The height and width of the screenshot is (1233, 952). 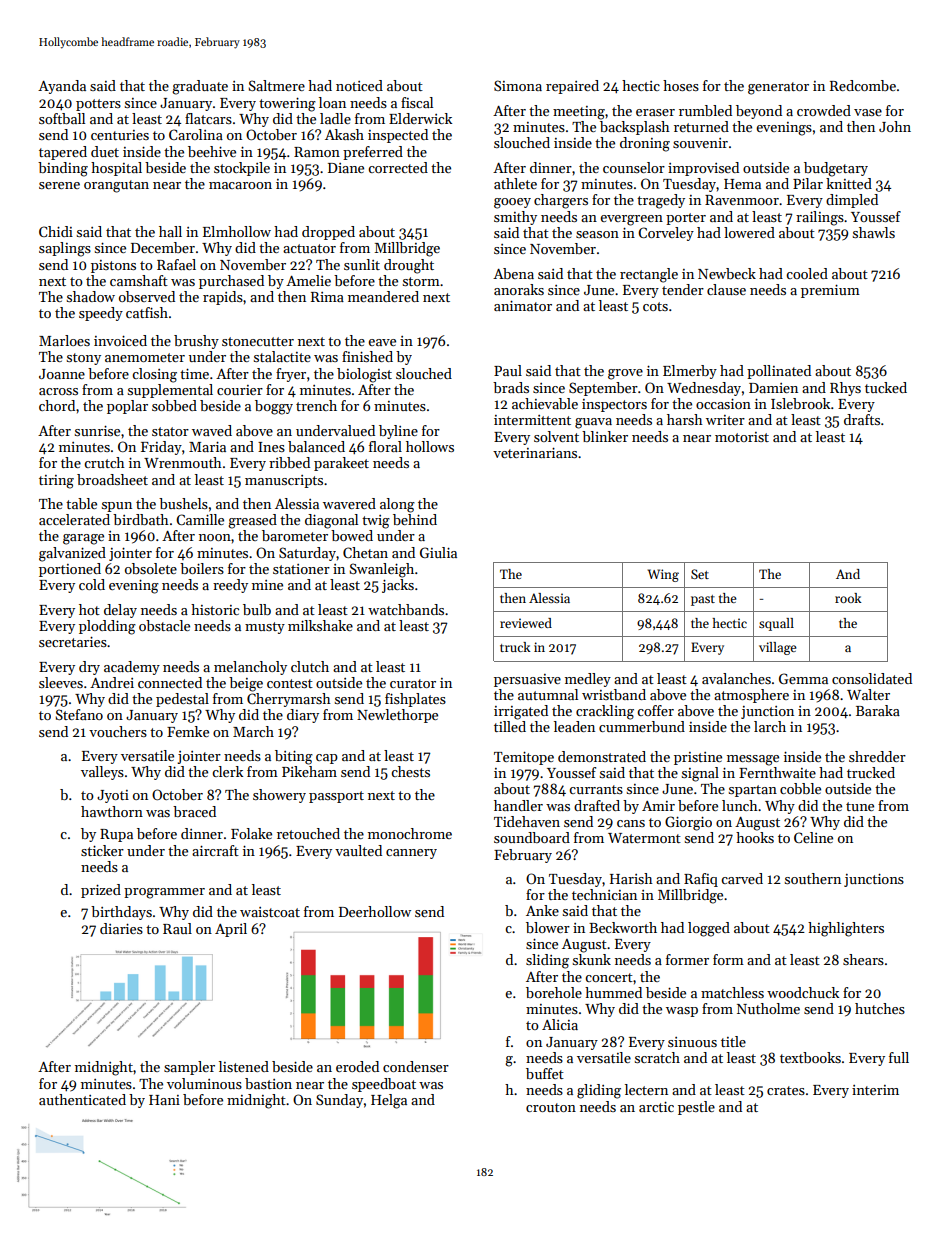 I want to click on Helga, so click(x=389, y=1101).
